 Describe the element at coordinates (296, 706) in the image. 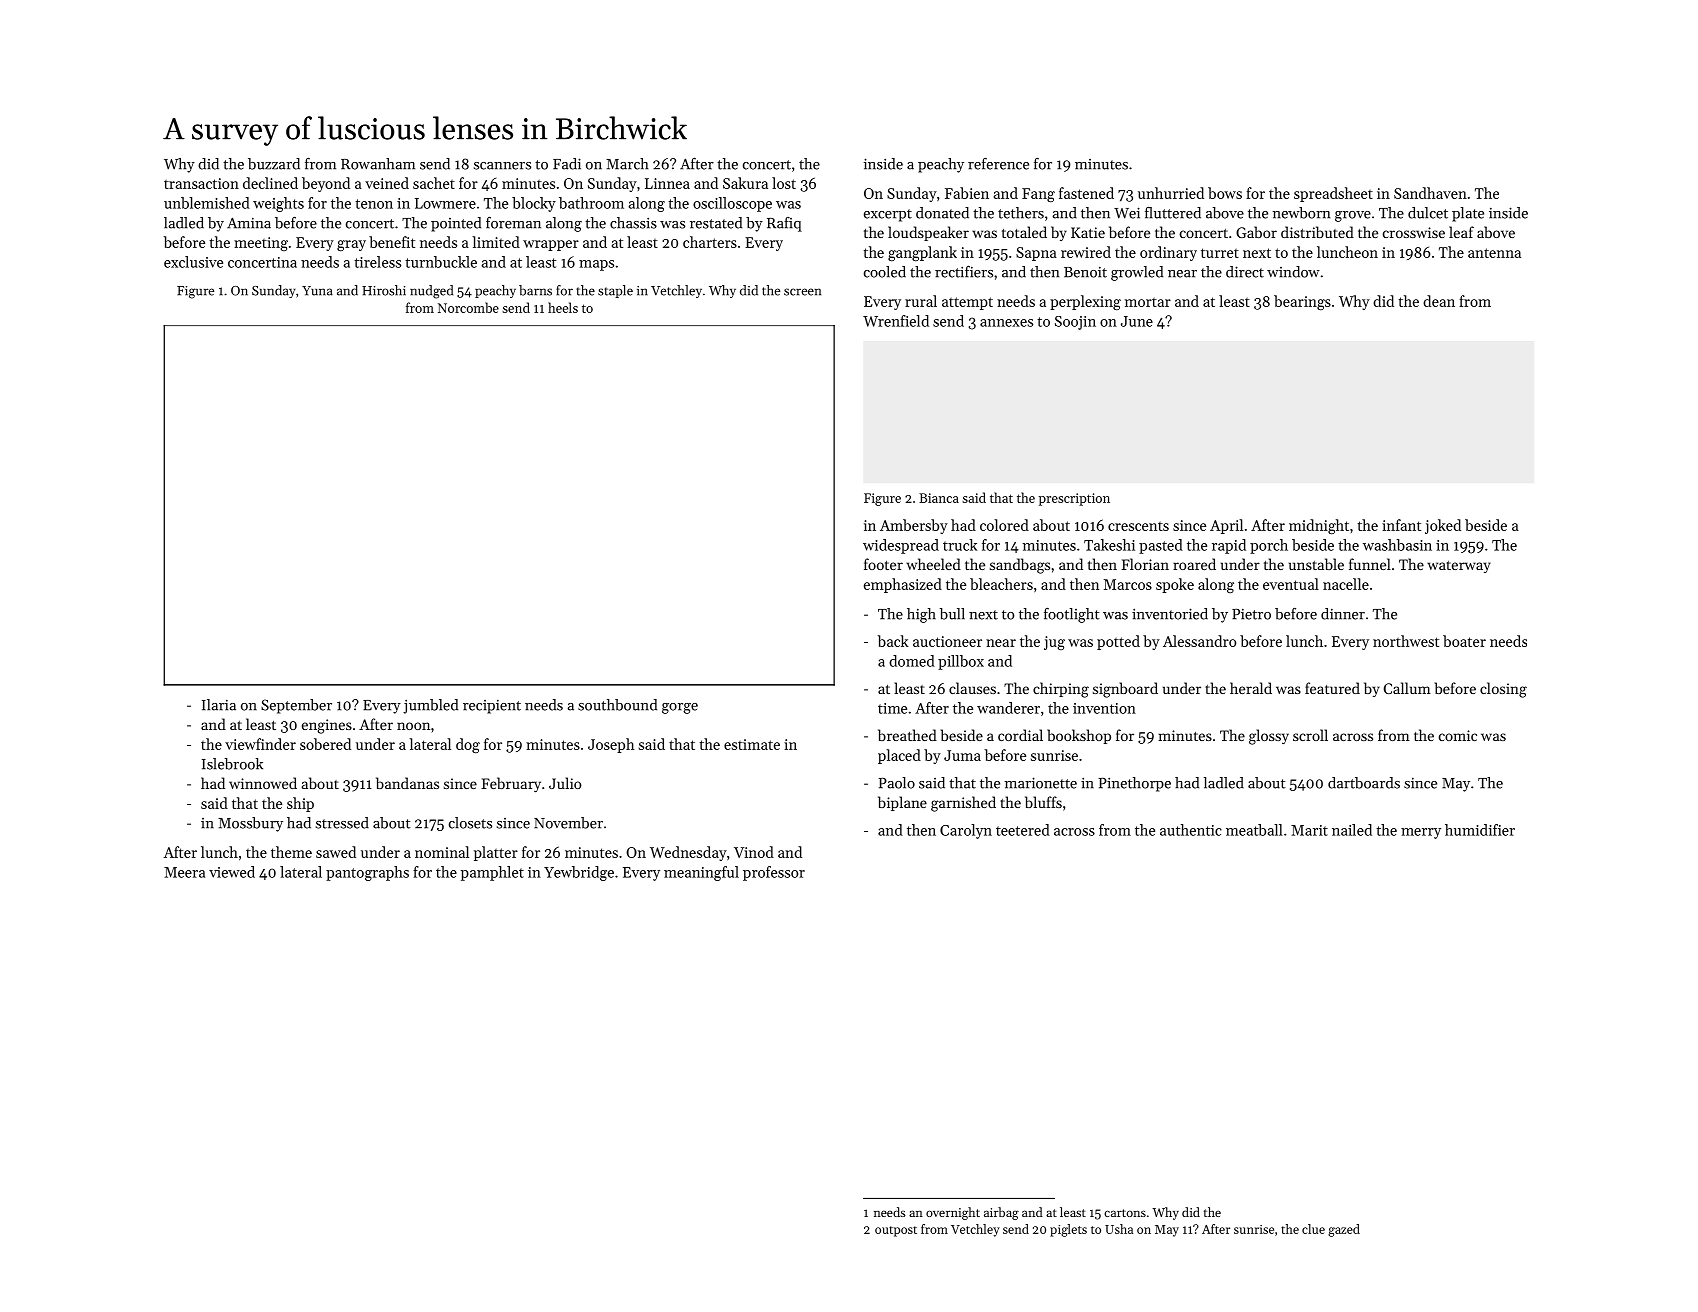

I see `September` at that location.
